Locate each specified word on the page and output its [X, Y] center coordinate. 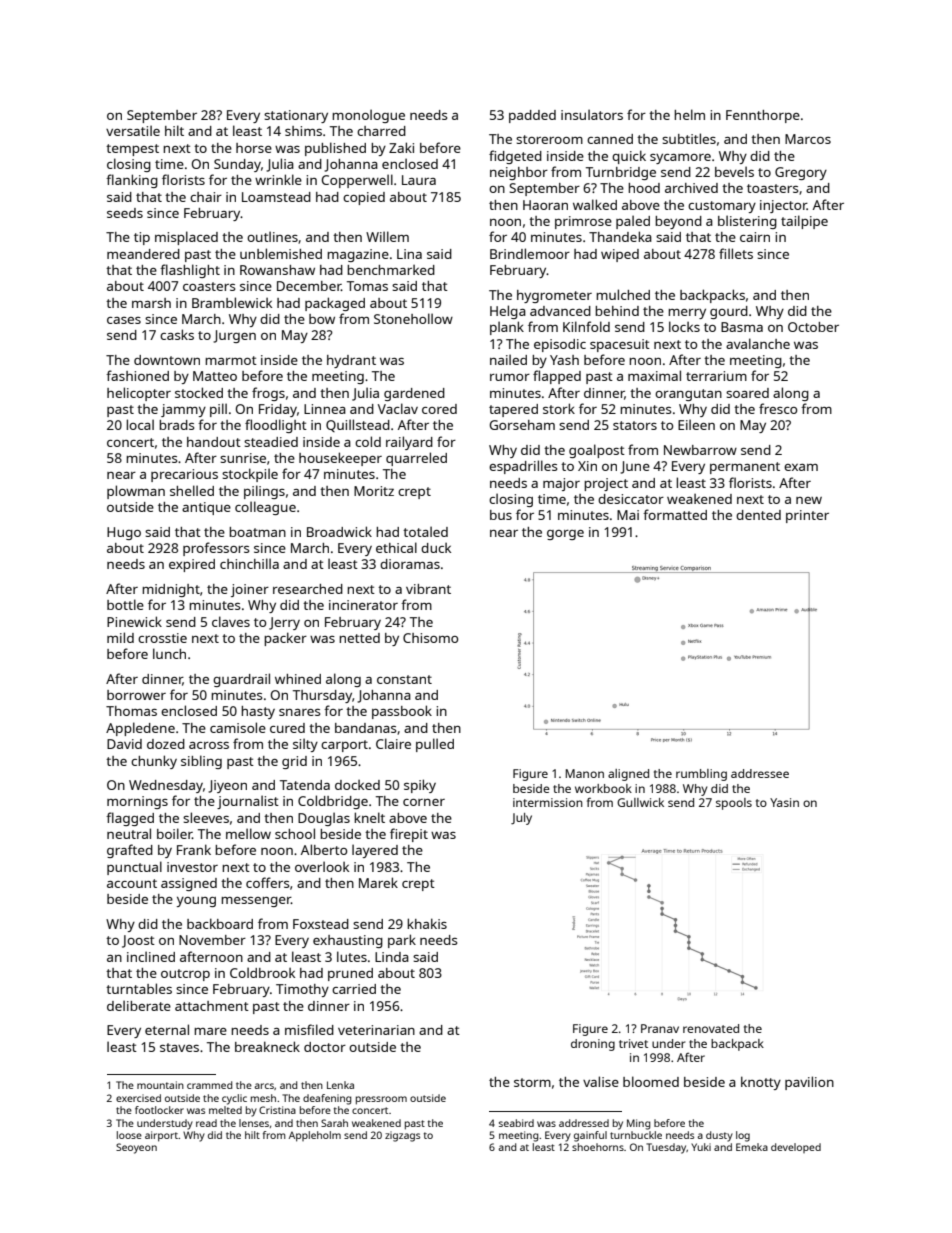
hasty [258, 712]
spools [734, 804]
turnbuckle [636, 1135]
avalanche [758, 343]
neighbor [519, 173]
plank [507, 328]
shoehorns [598, 1147]
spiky [420, 786]
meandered [143, 254]
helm [689, 114]
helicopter [139, 394]
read [206, 1123]
